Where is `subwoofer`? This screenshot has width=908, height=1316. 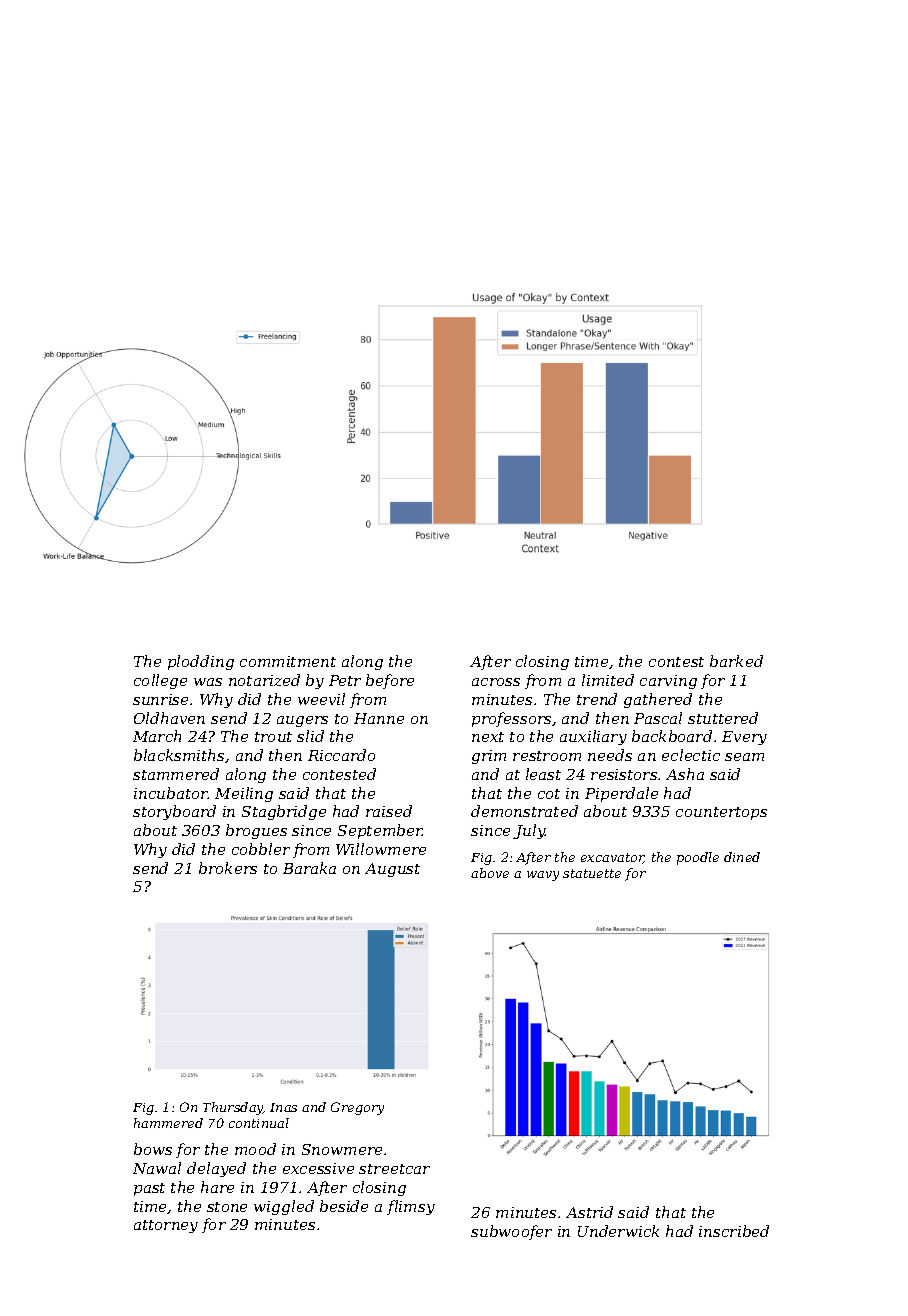
subwoofer is located at coordinates (511, 1232).
